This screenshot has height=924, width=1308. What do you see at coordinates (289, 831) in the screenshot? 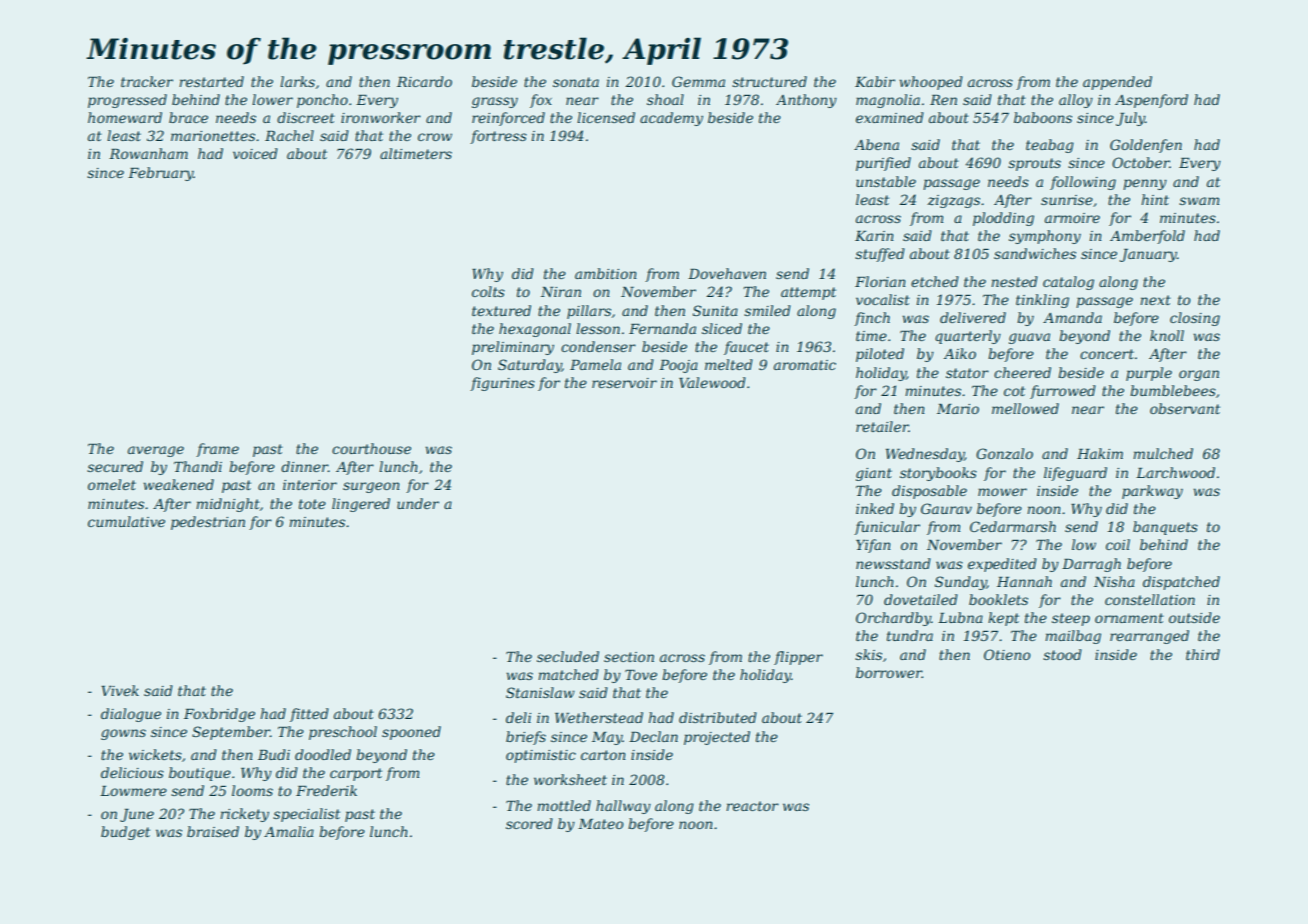
I see `Amalia` at bounding box center [289, 831].
